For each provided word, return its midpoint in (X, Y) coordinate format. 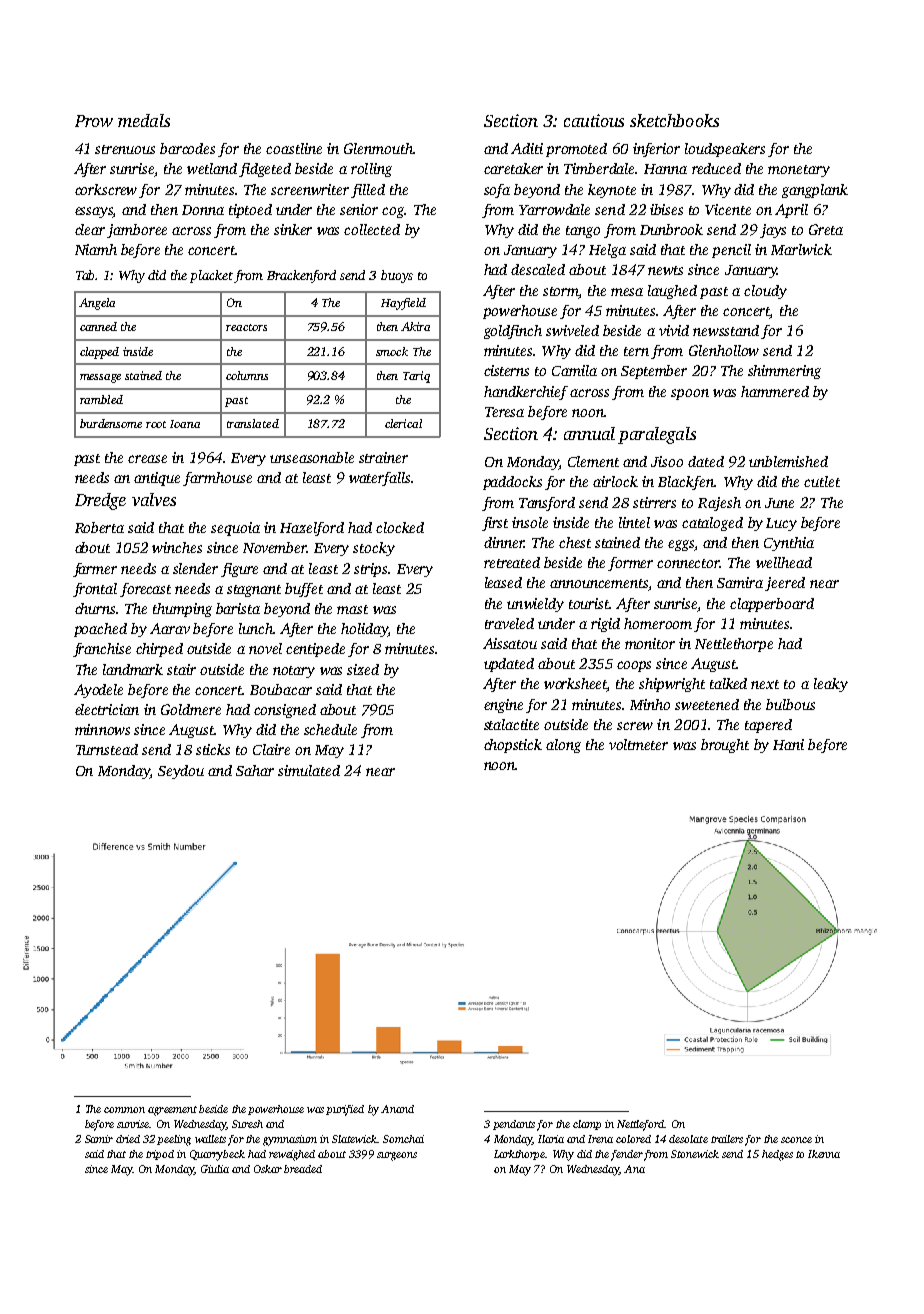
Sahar (255, 770)
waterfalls (379, 479)
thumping (182, 610)
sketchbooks (674, 120)
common (124, 1110)
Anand (397, 1109)
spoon (690, 394)
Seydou (181, 772)
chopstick (513, 746)
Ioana (185, 424)
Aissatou (510, 643)
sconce (796, 1140)
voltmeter (638, 744)
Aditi (527, 148)
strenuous (125, 149)
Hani (788, 744)
